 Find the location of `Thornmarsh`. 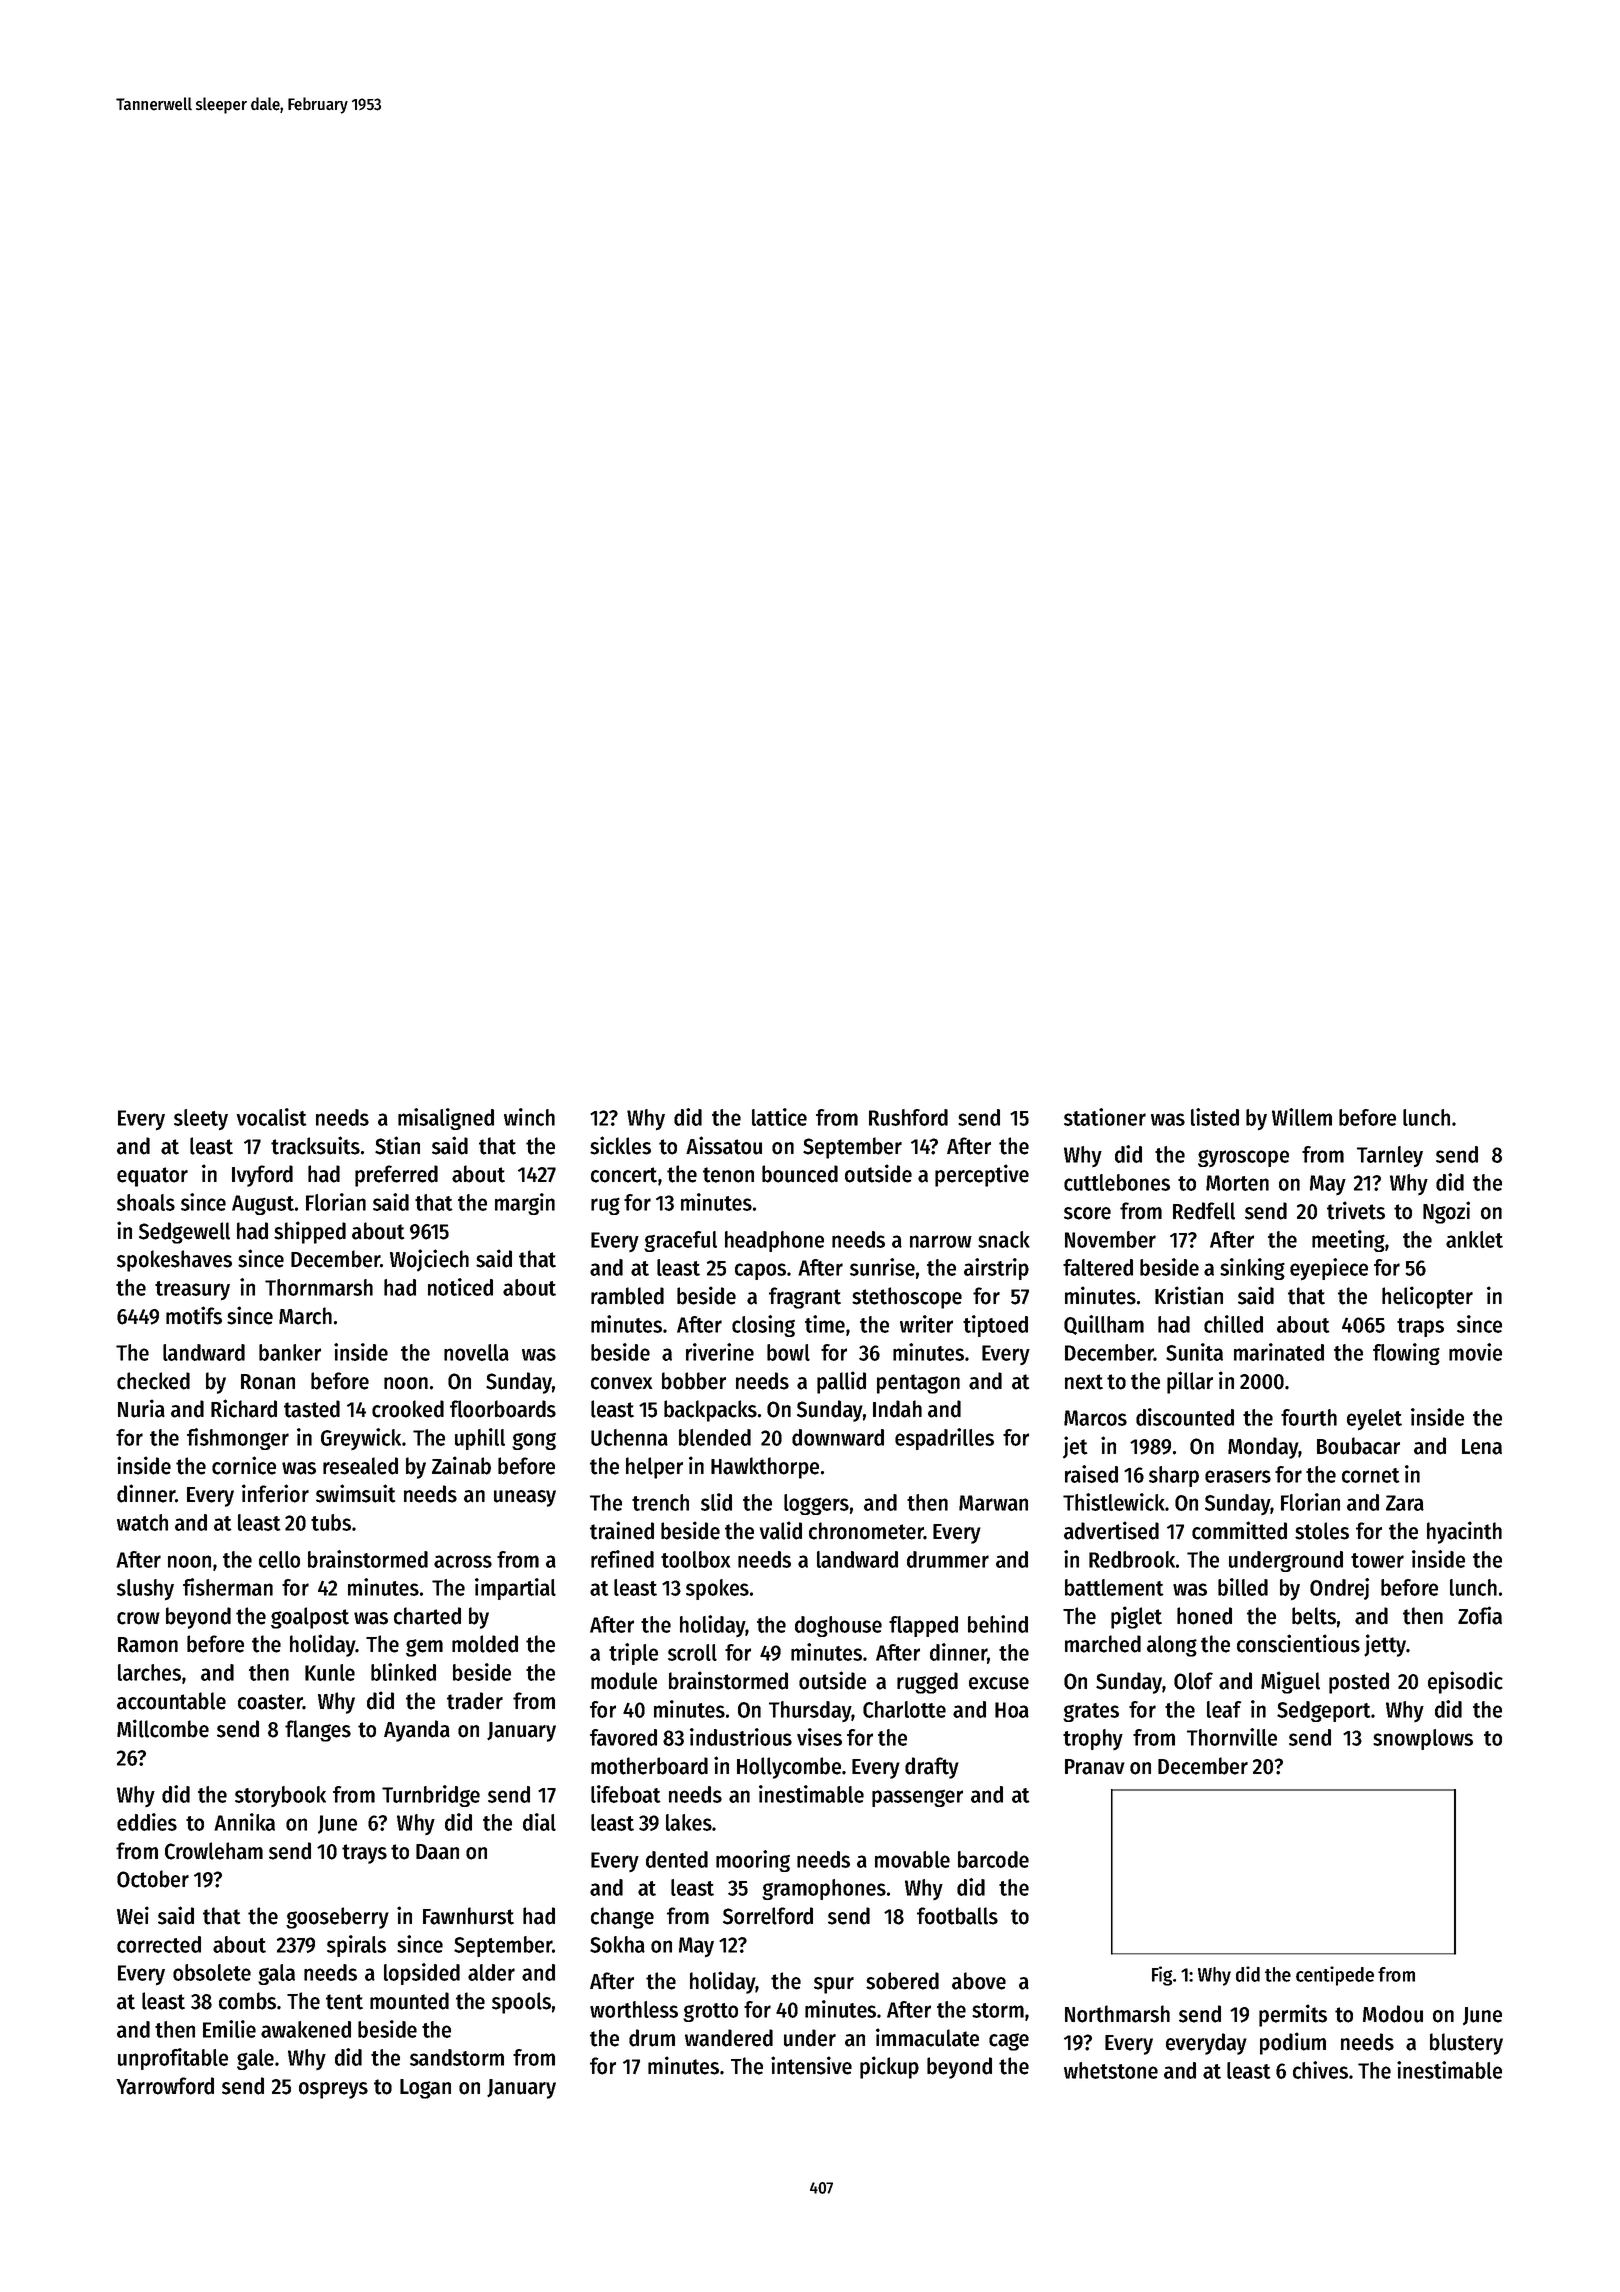

Thornmarsh is located at coordinates (319, 1287).
